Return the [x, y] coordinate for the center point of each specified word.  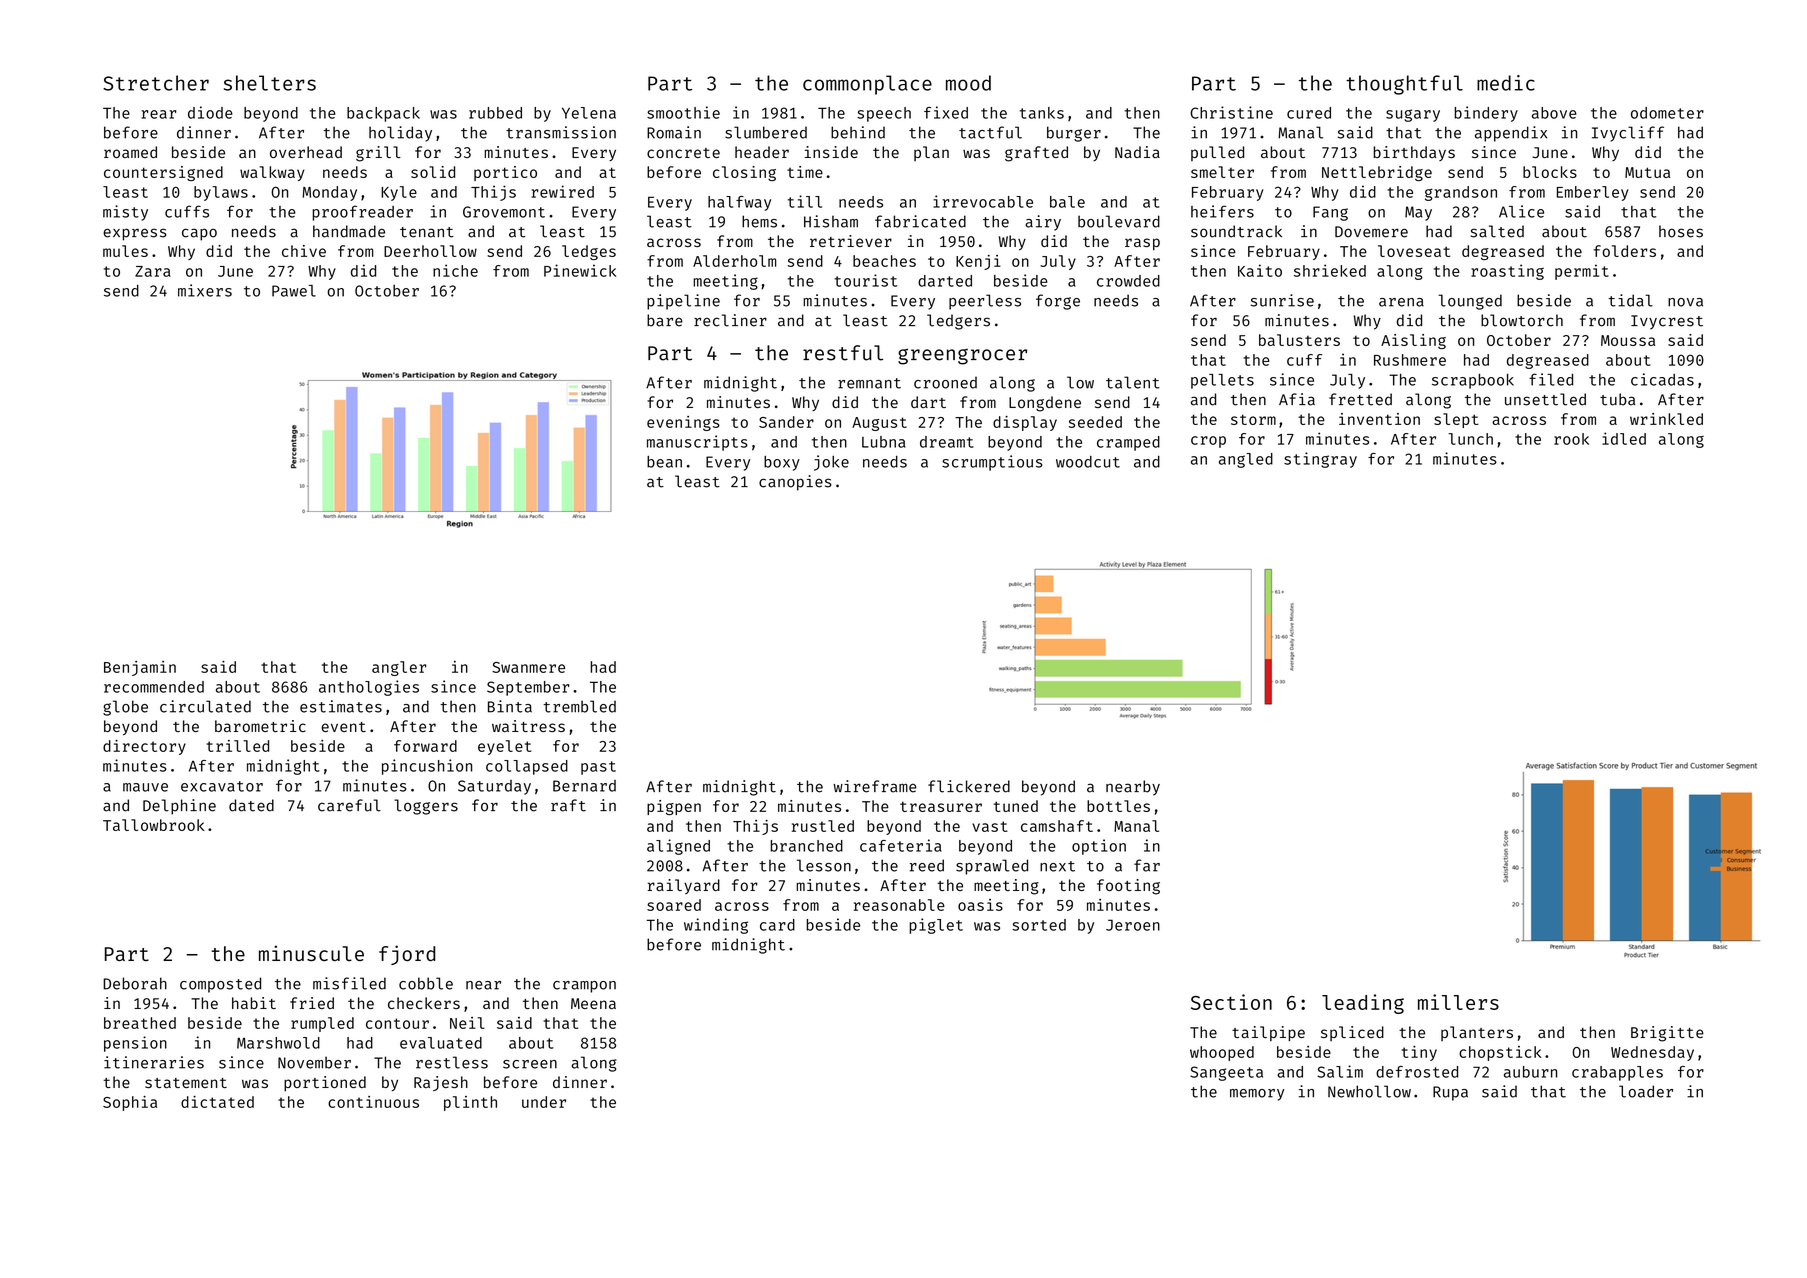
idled [1624, 438]
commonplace [867, 85]
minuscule [311, 953]
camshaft [1057, 826]
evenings [683, 423]
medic [1506, 83]
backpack [383, 114]
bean [664, 462]
